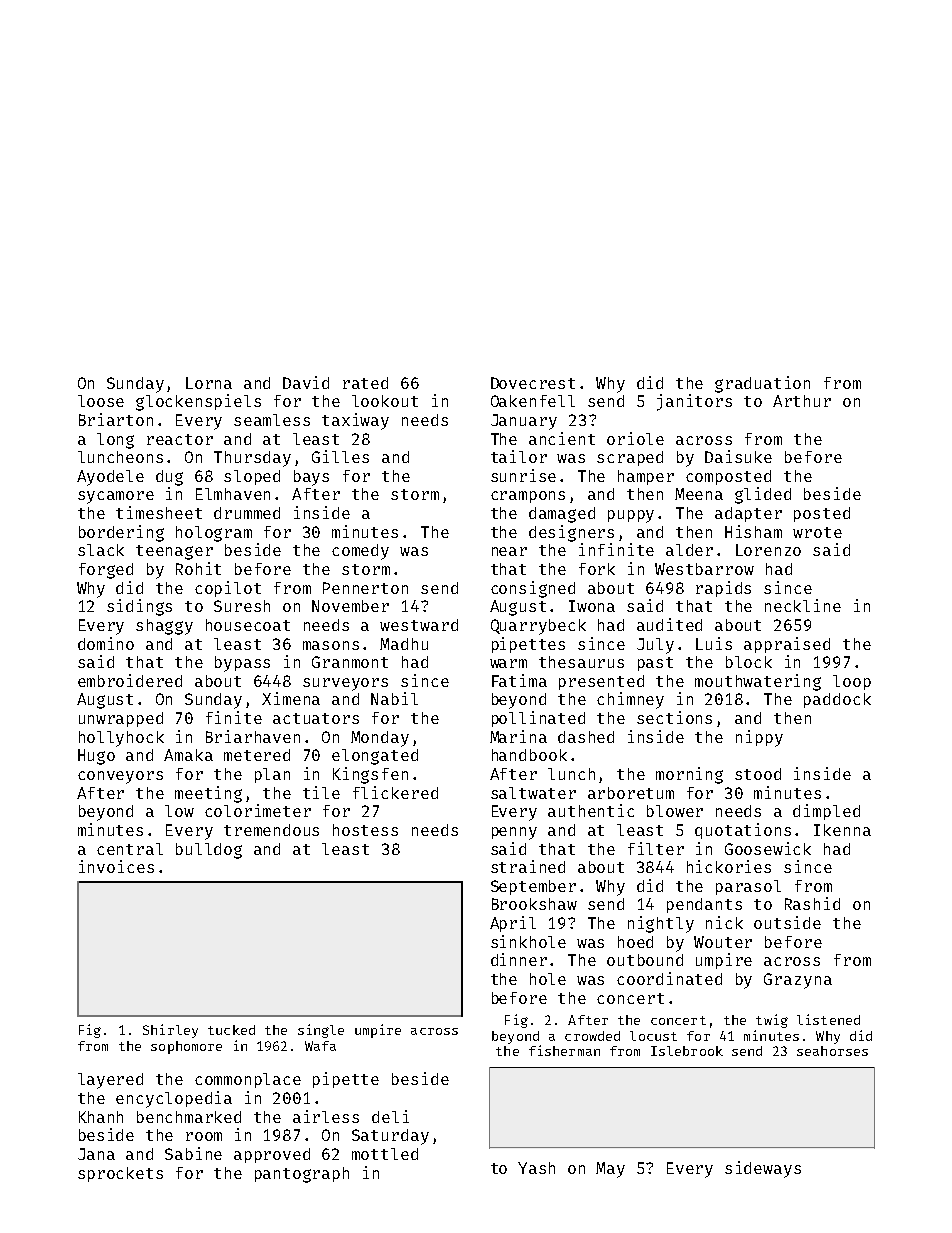 This screenshot has height=1233, width=952. What do you see at coordinates (758, 682) in the screenshot?
I see `mouthwatering` at bounding box center [758, 682].
